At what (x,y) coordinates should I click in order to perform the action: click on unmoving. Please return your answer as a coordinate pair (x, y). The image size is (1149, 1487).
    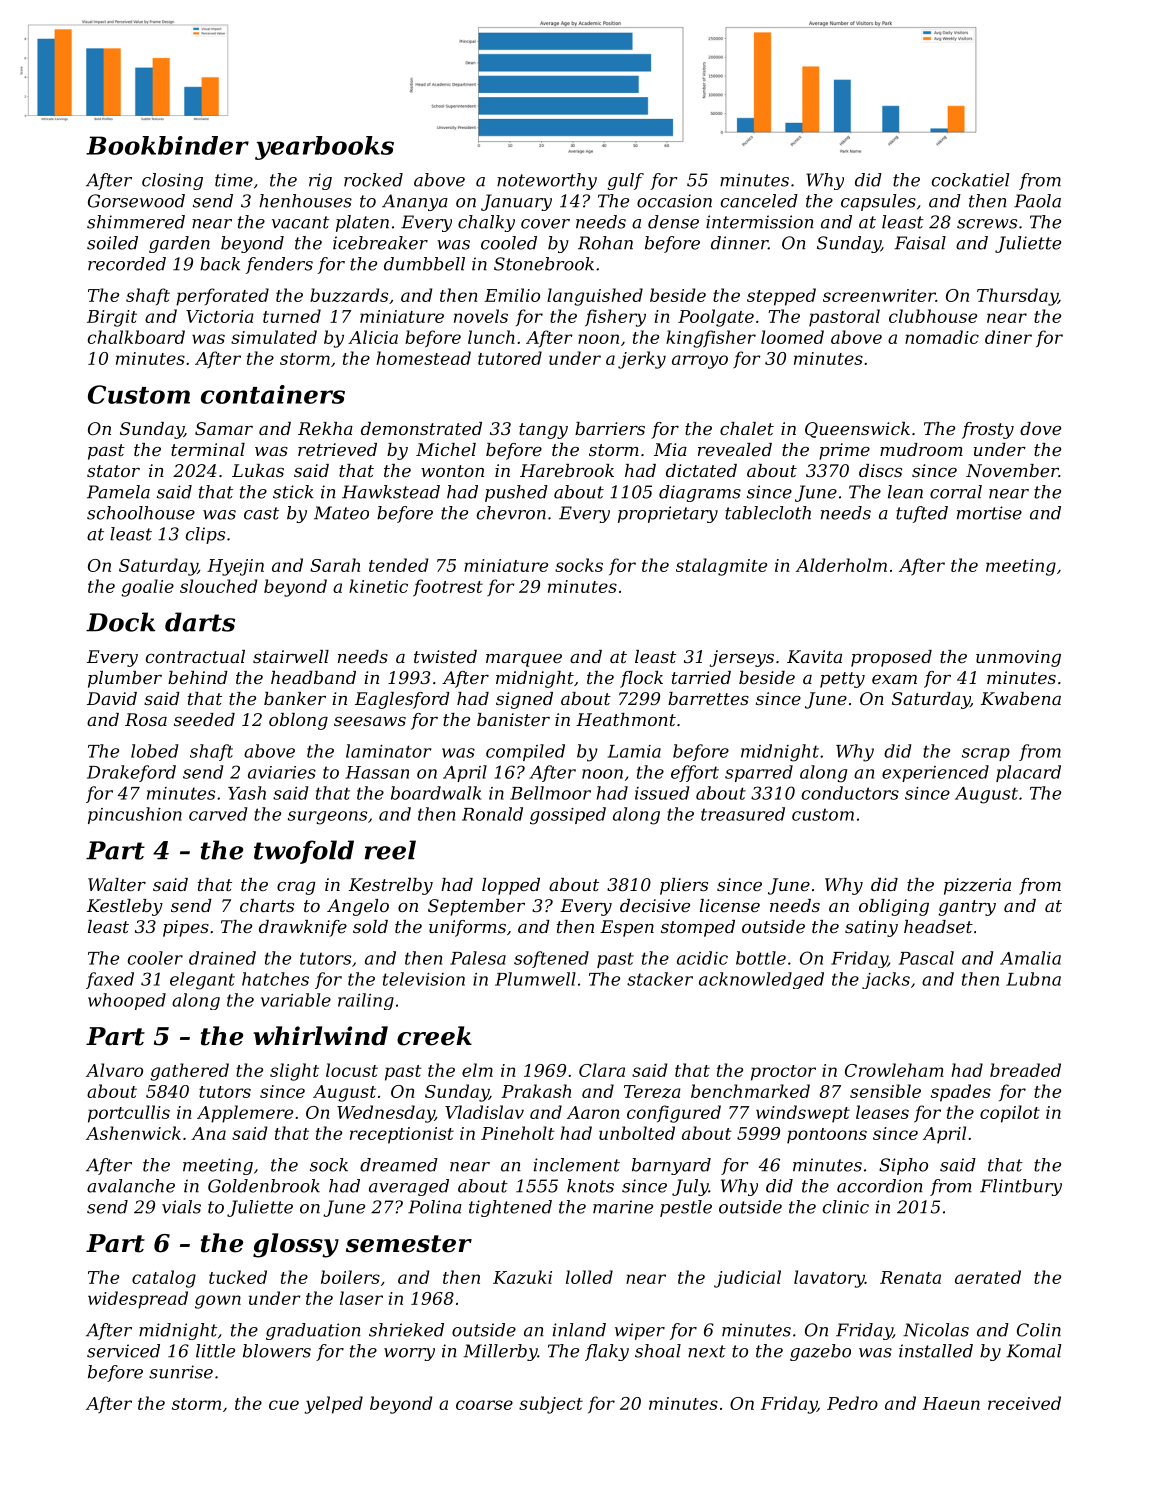
    Looking at the image, I should click on (1018, 658).
